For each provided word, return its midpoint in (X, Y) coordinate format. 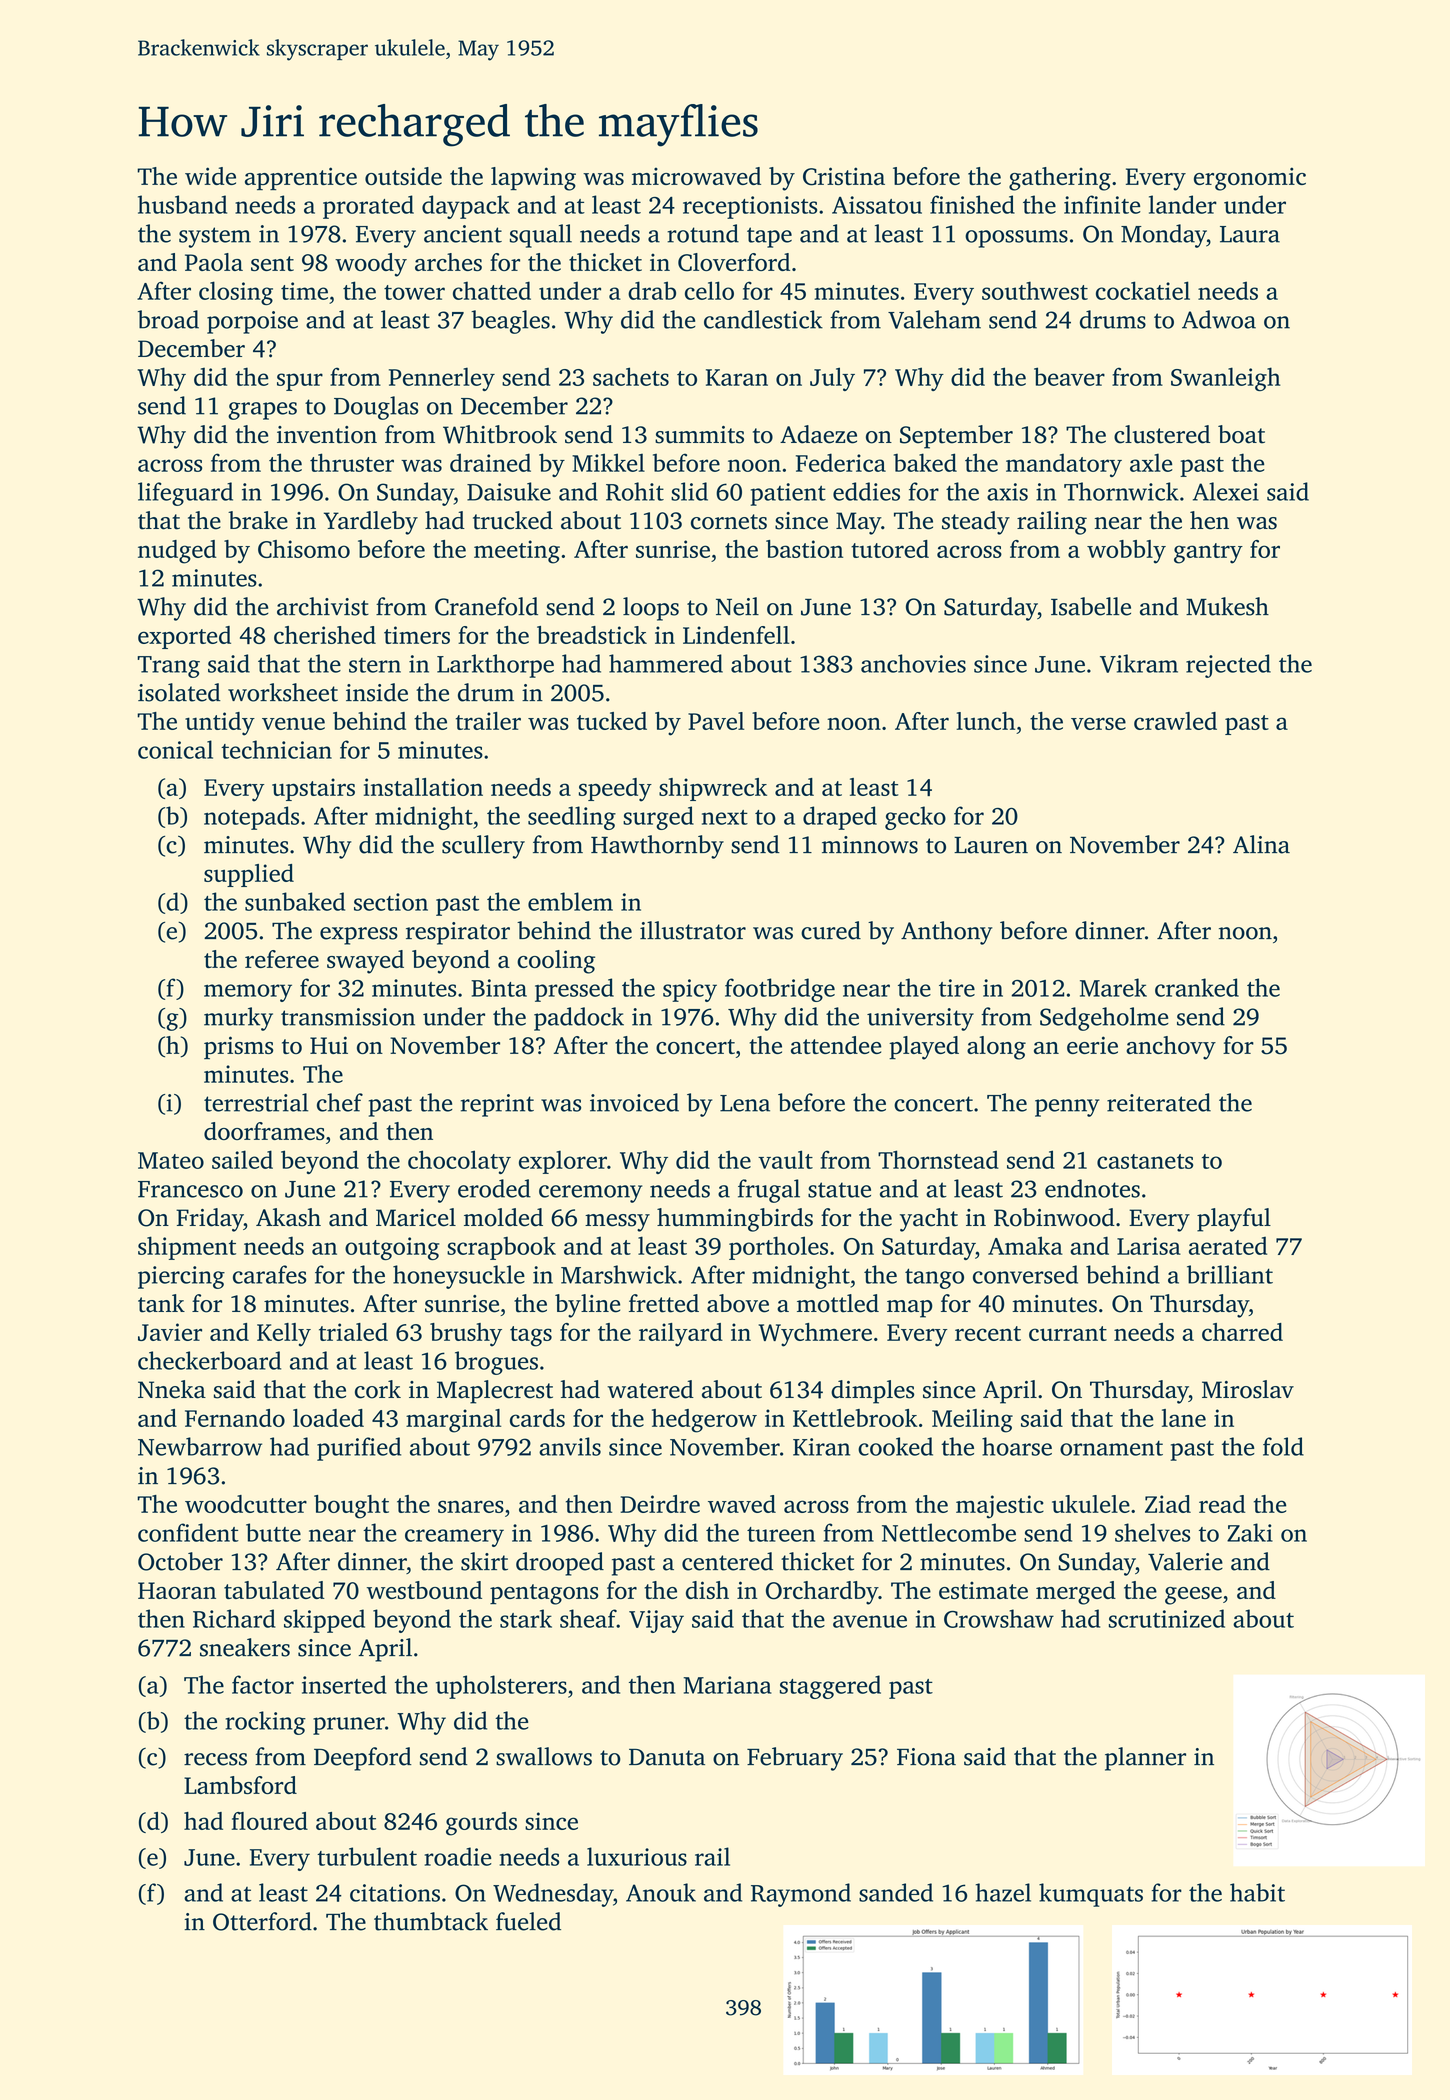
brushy (466, 1335)
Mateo (171, 1160)
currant (1068, 1333)
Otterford (262, 1921)
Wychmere (815, 1335)
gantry (1208, 553)
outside (403, 176)
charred (1242, 1332)
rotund (703, 233)
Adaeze (818, 434)
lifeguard (185, 494)
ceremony (590, 1194)
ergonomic (1250, 179)
